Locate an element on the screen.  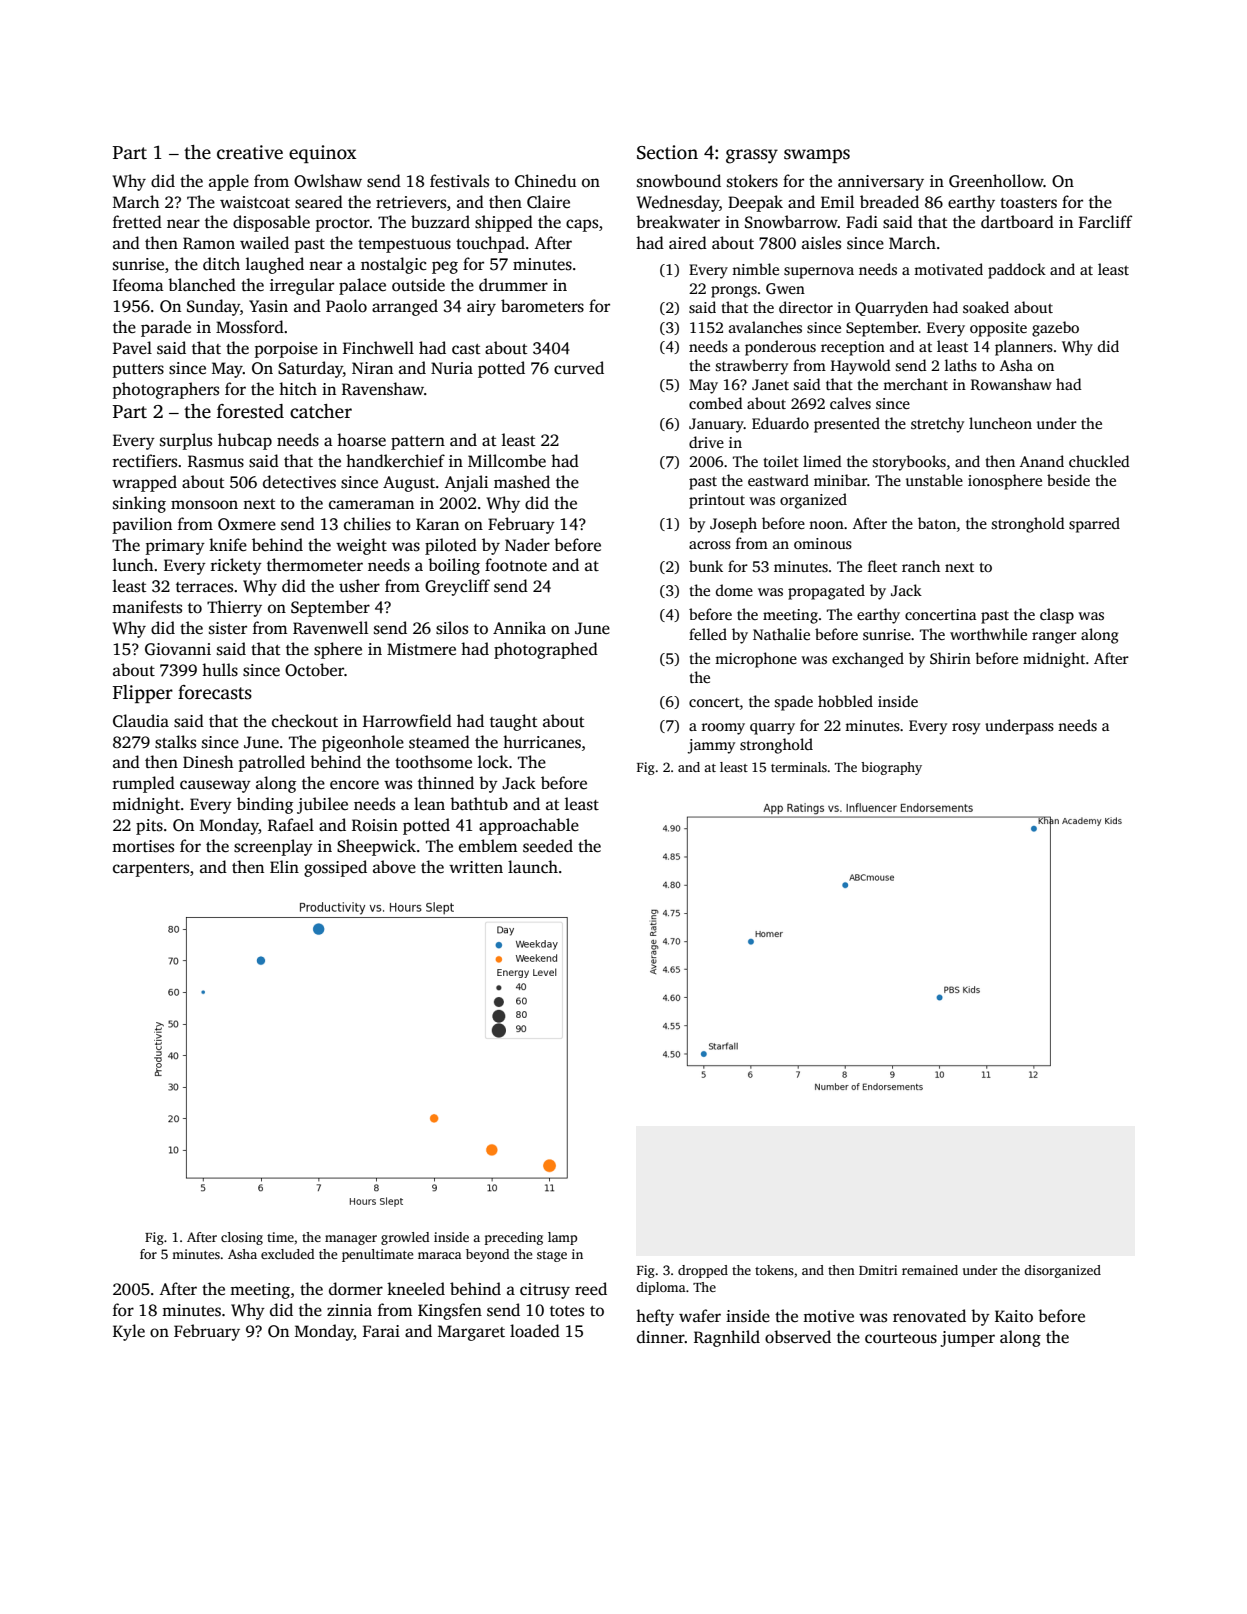
swamps is located at coordinates (817, 156).
